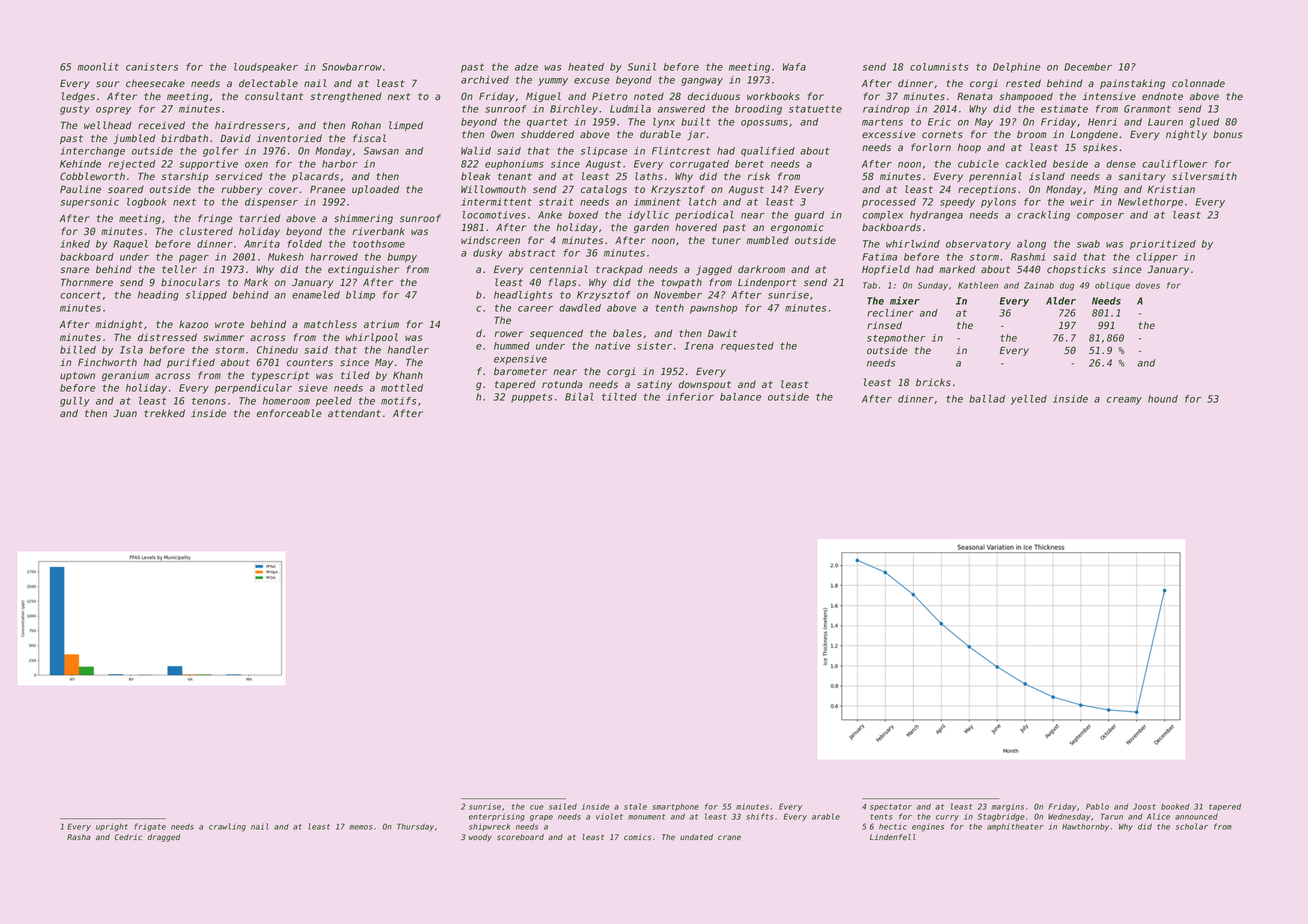  Describe the element at coordinates (690, 397) in the screenshot. I see `inferior` at that location.
